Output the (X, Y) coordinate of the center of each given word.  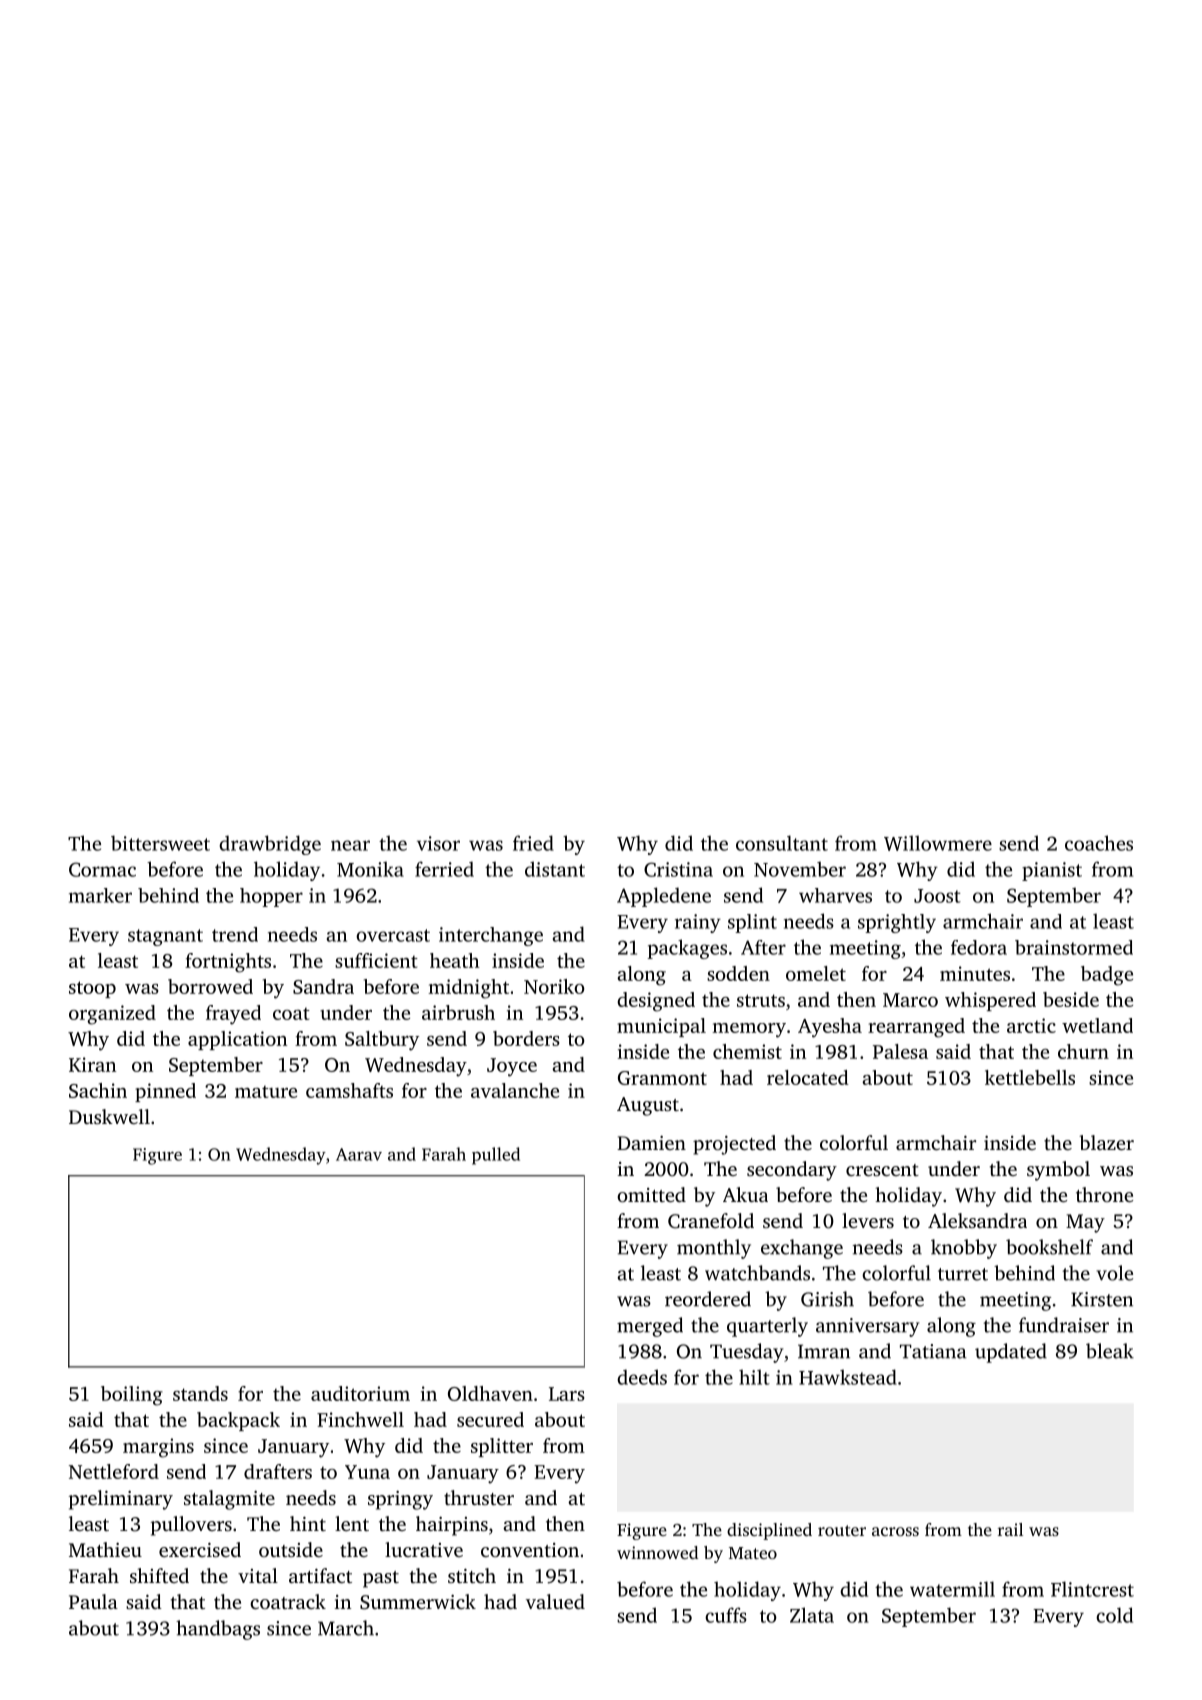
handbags (218, 1630)
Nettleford (114, 1471)
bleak (1110, 1351)
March (346, 1628)
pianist (1052, 871)
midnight (468, 989)
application (237, 1040)
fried (533, 843)
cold (1114, 1615)
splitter (502, 1447)
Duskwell (109, 1116)
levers (868, 1220)
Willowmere (938, 843)
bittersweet (160, 843)
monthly (714, 1249)
